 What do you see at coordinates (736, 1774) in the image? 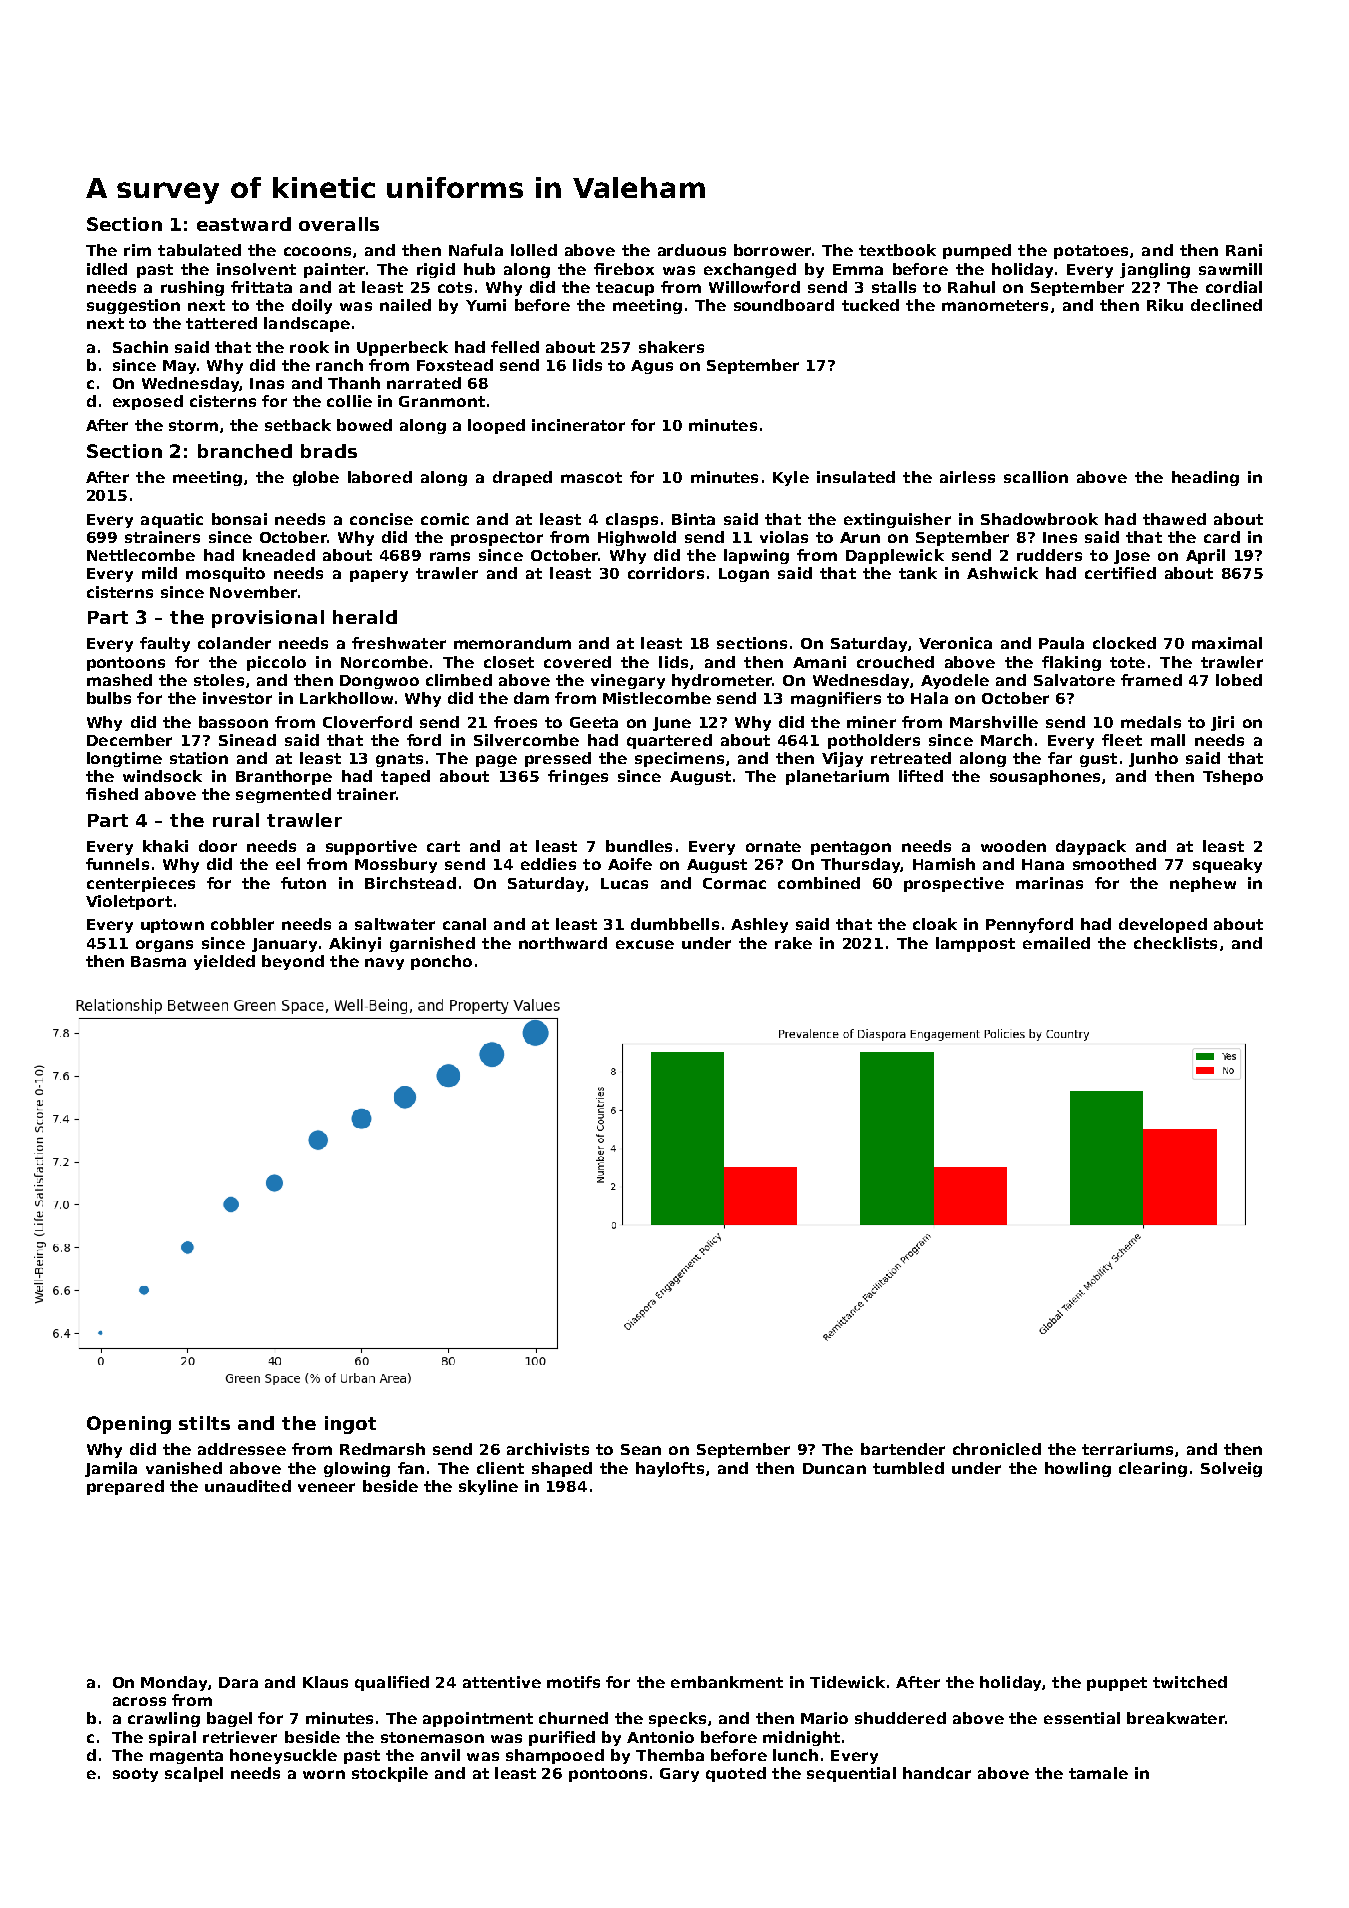
I see `quoted` at bounding box center [736, 1774].
